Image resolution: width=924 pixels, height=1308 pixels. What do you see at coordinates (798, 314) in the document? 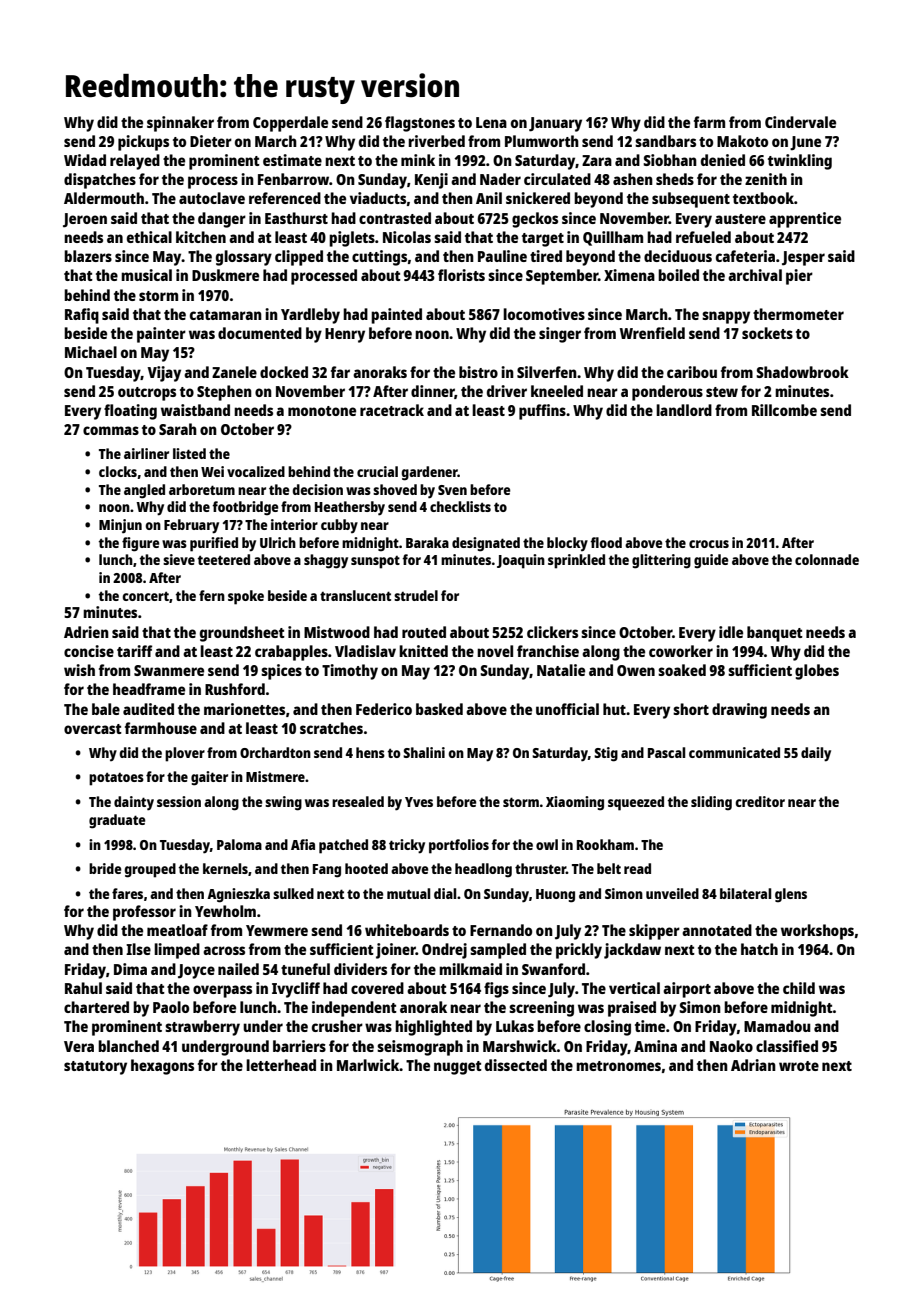
I see `thermometer` at bounding box center [798, 314].
